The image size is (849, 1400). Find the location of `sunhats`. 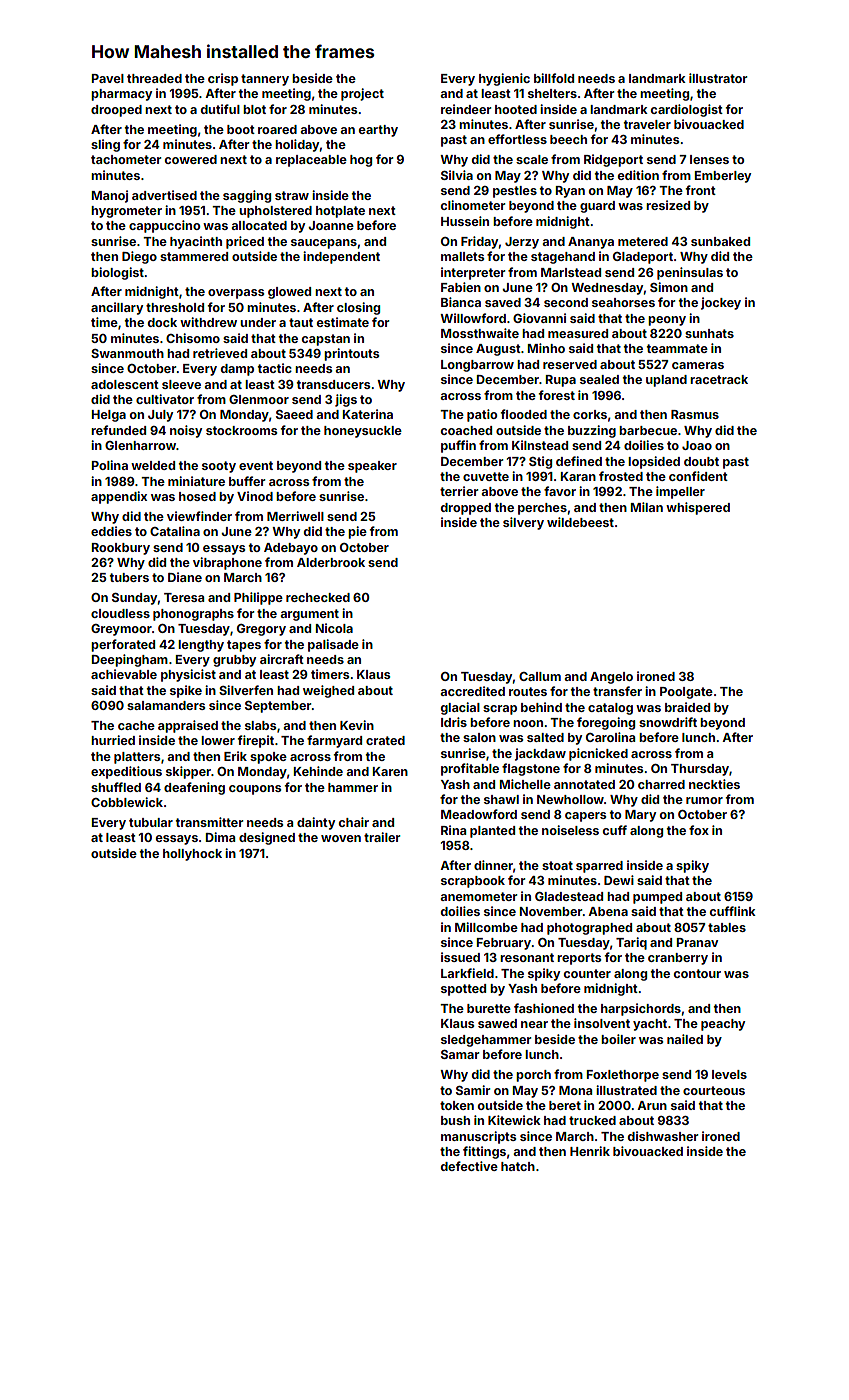

sunhats is located at coordinates (709, 333).
